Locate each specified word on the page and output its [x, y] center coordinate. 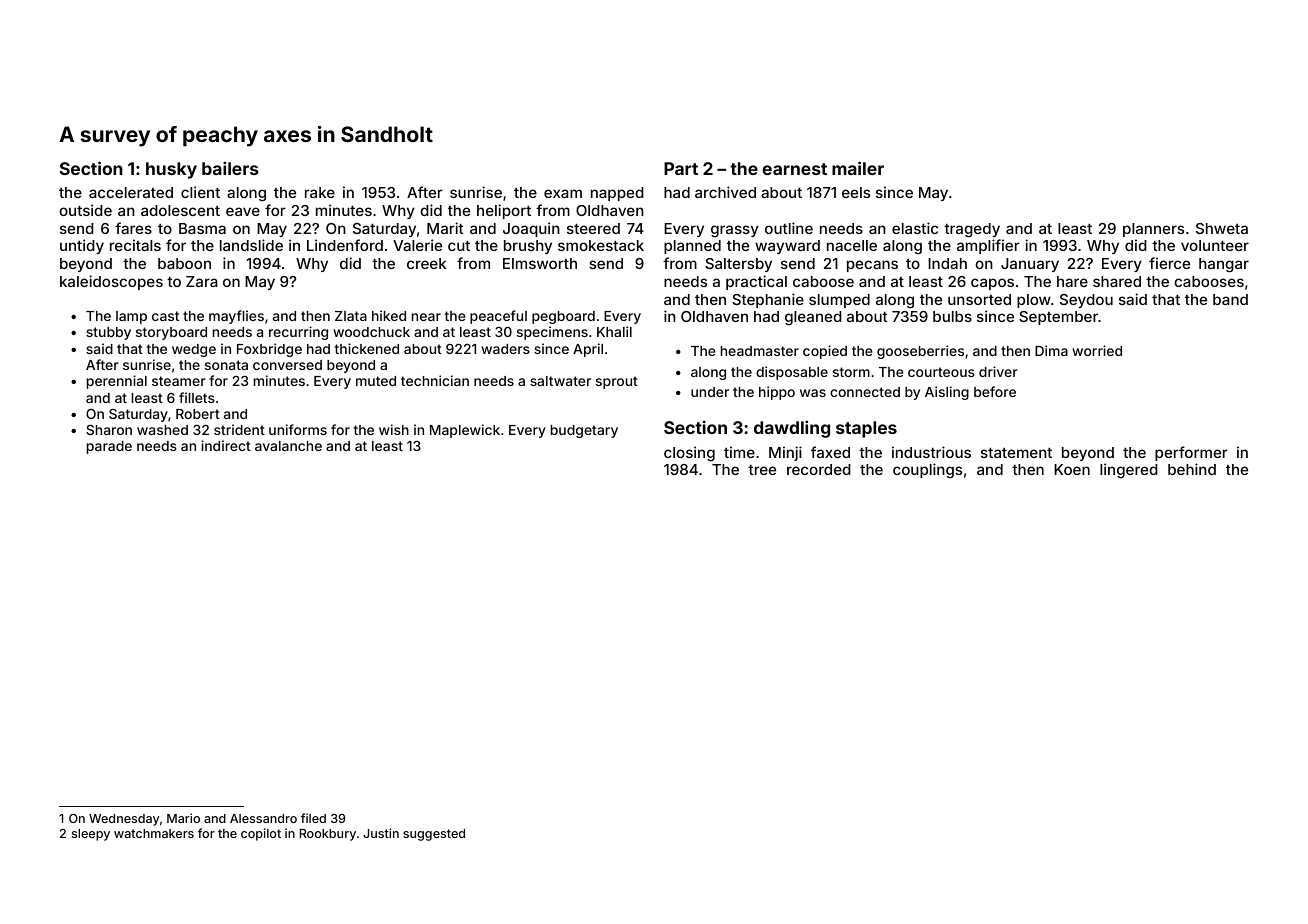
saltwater [560, 381]
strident [239, 429]
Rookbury [328, 835]
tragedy [972, 230]
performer [1191, 453]
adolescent [180, 210]
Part [681, 168]
